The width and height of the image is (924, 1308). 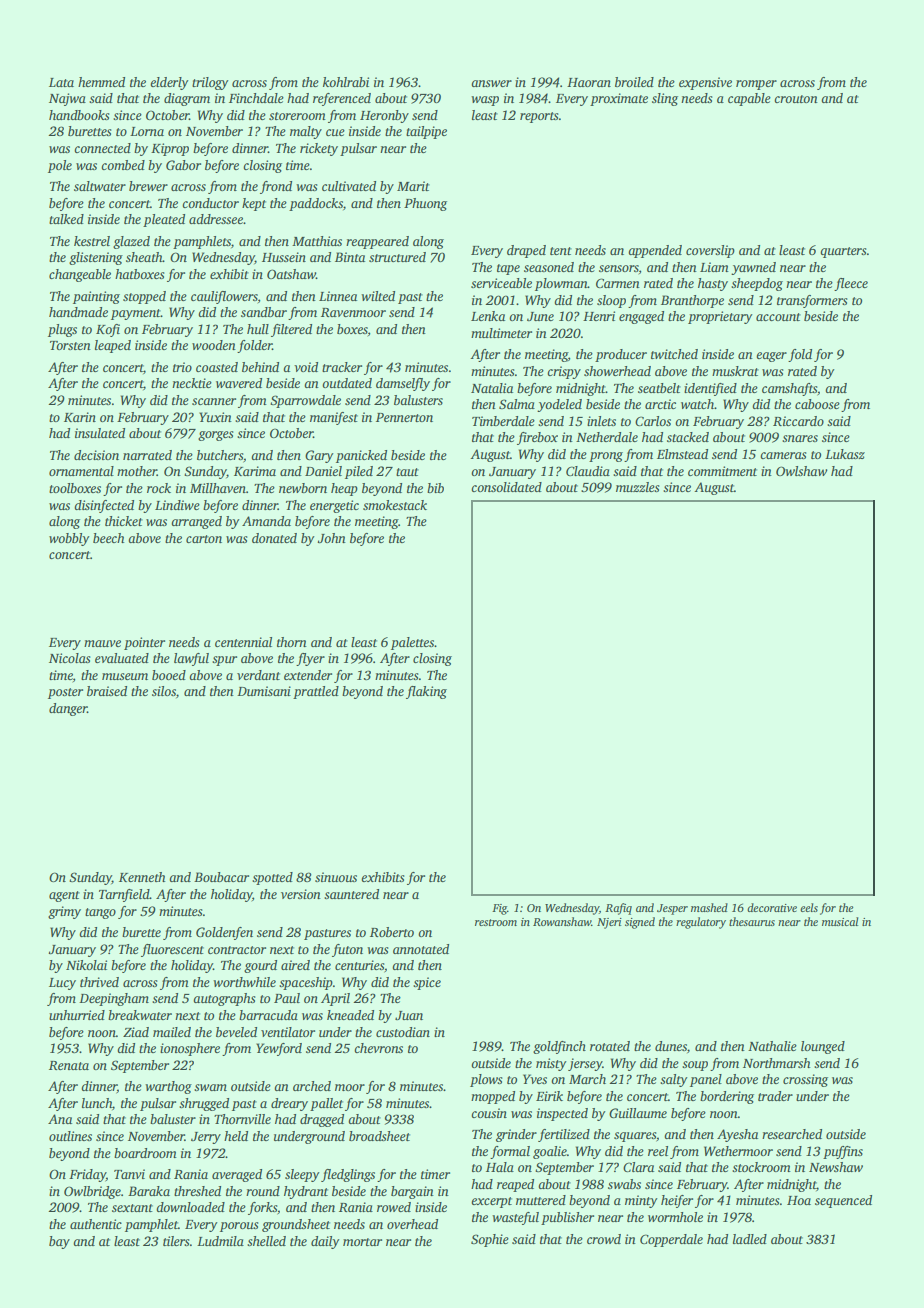 I want to click on tilers, so click(x=176, y=1241).
